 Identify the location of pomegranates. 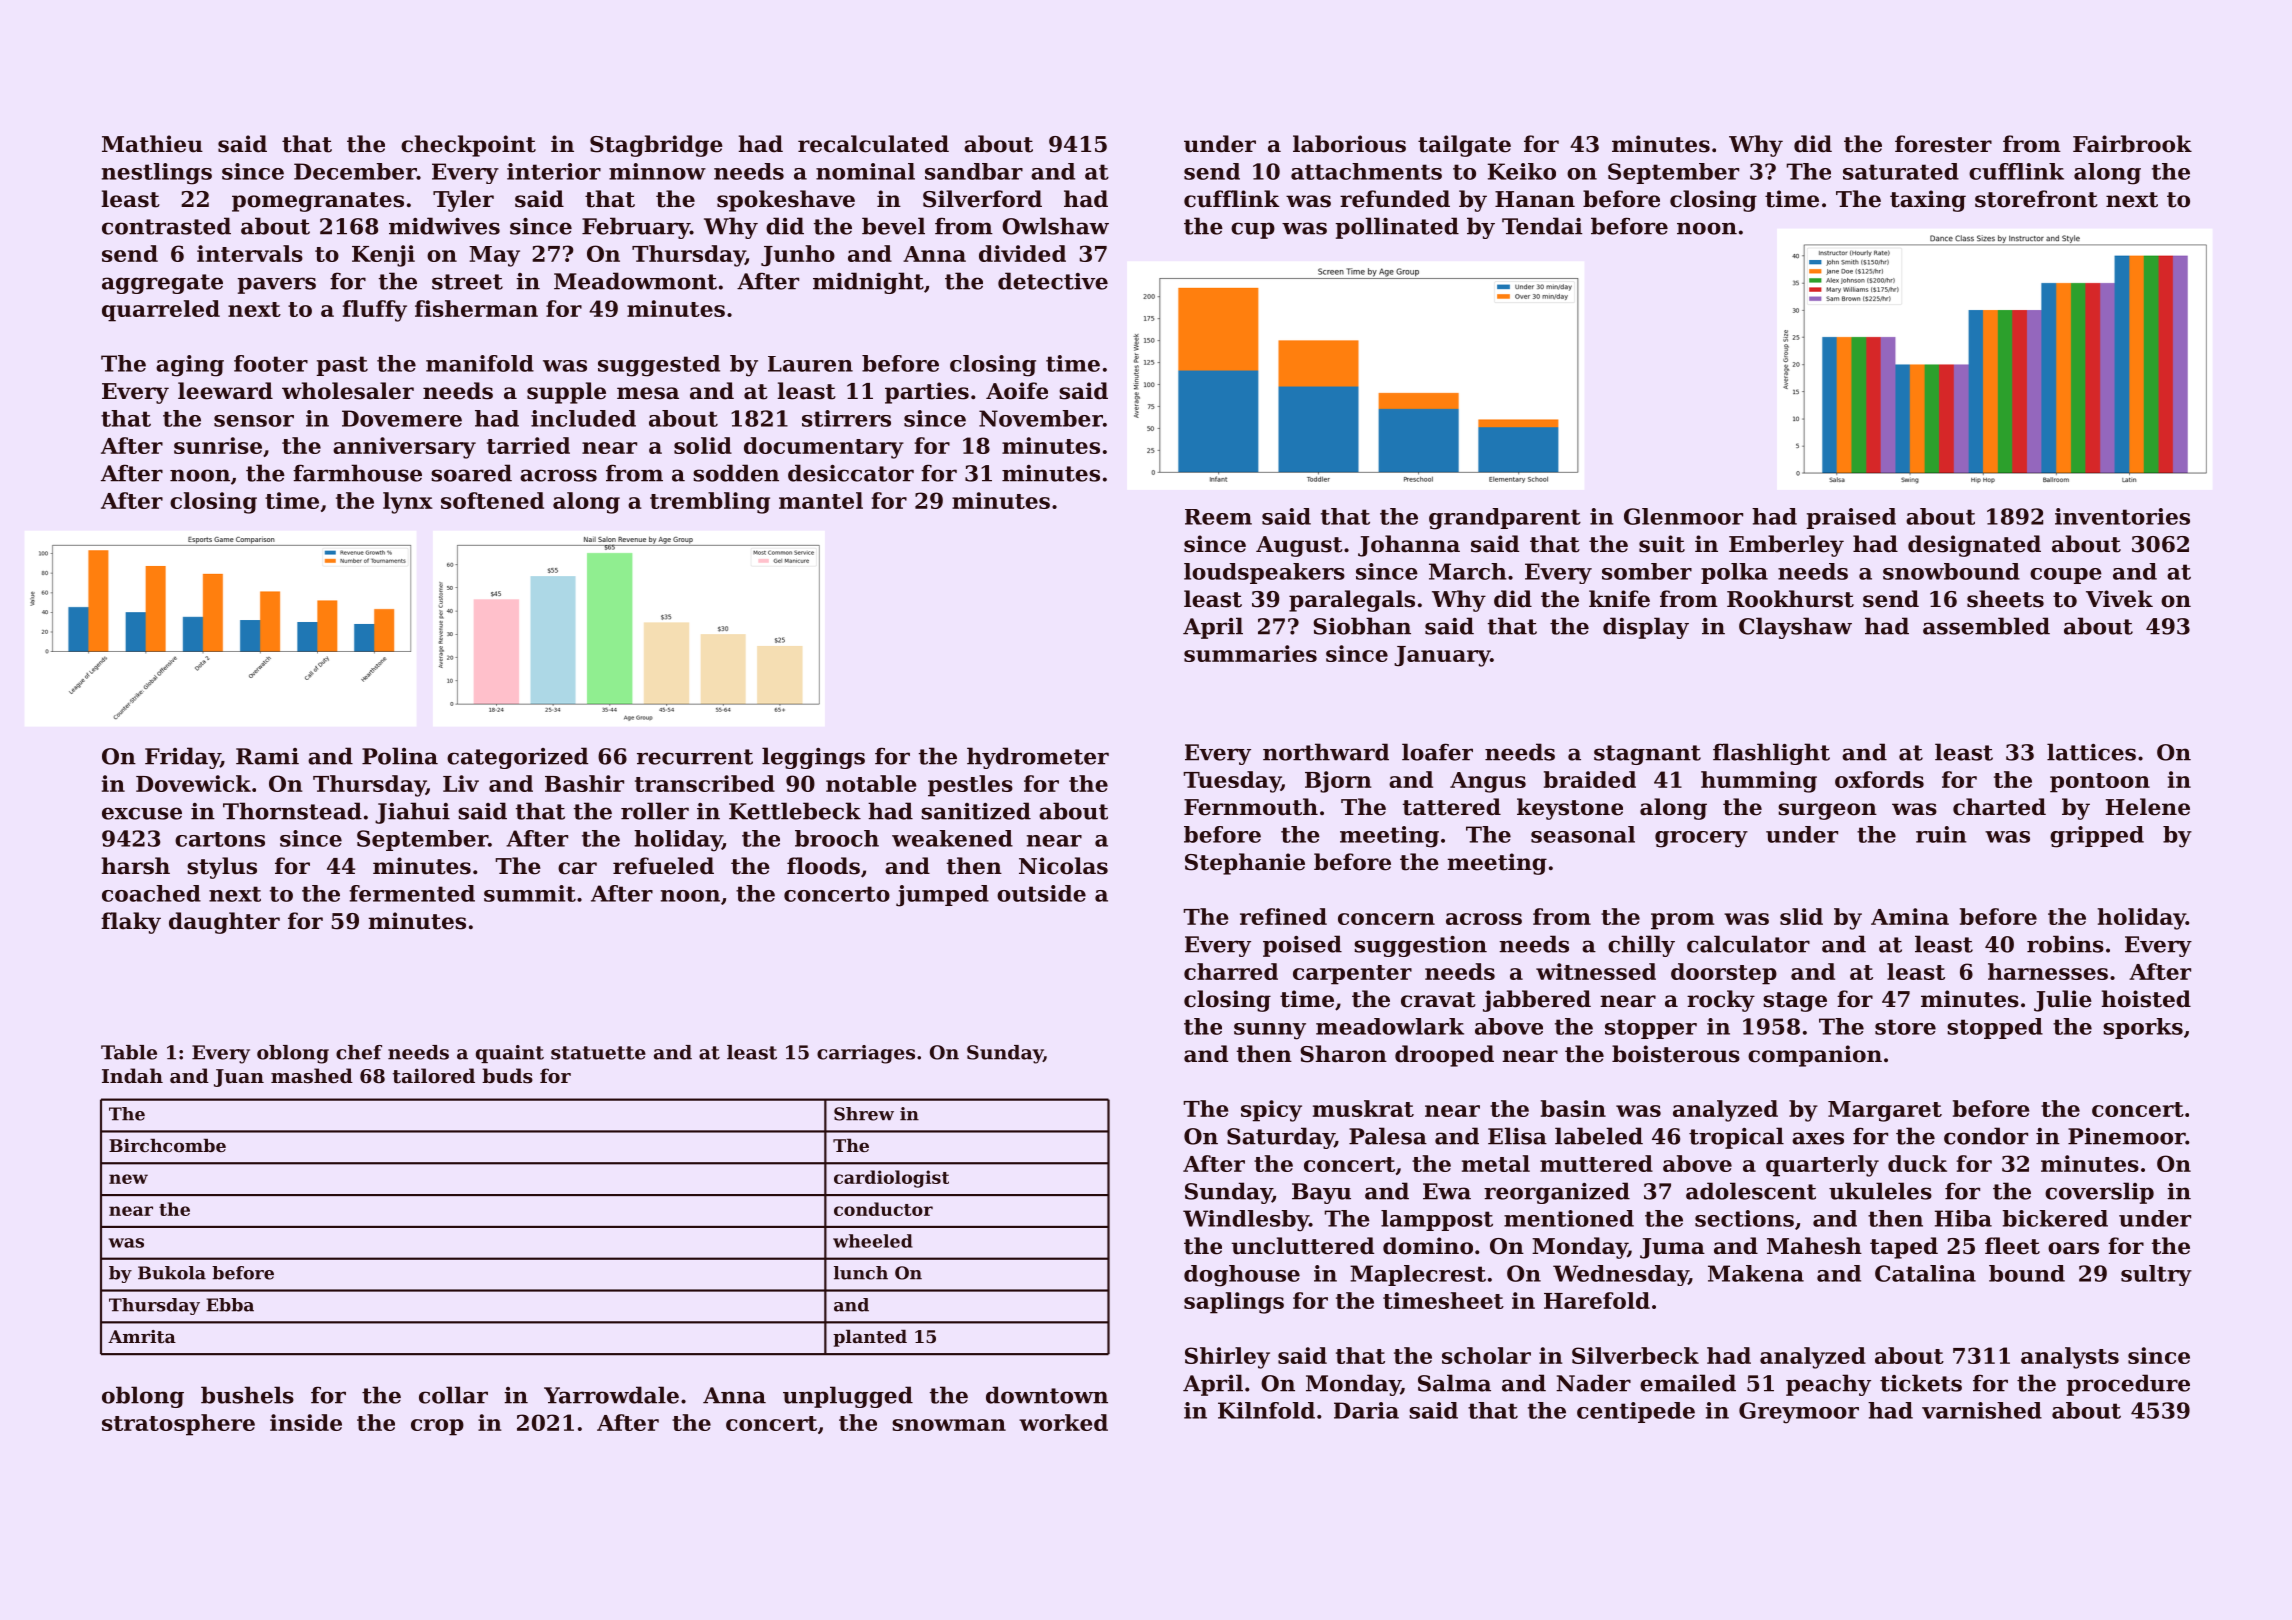
(318, 202).
